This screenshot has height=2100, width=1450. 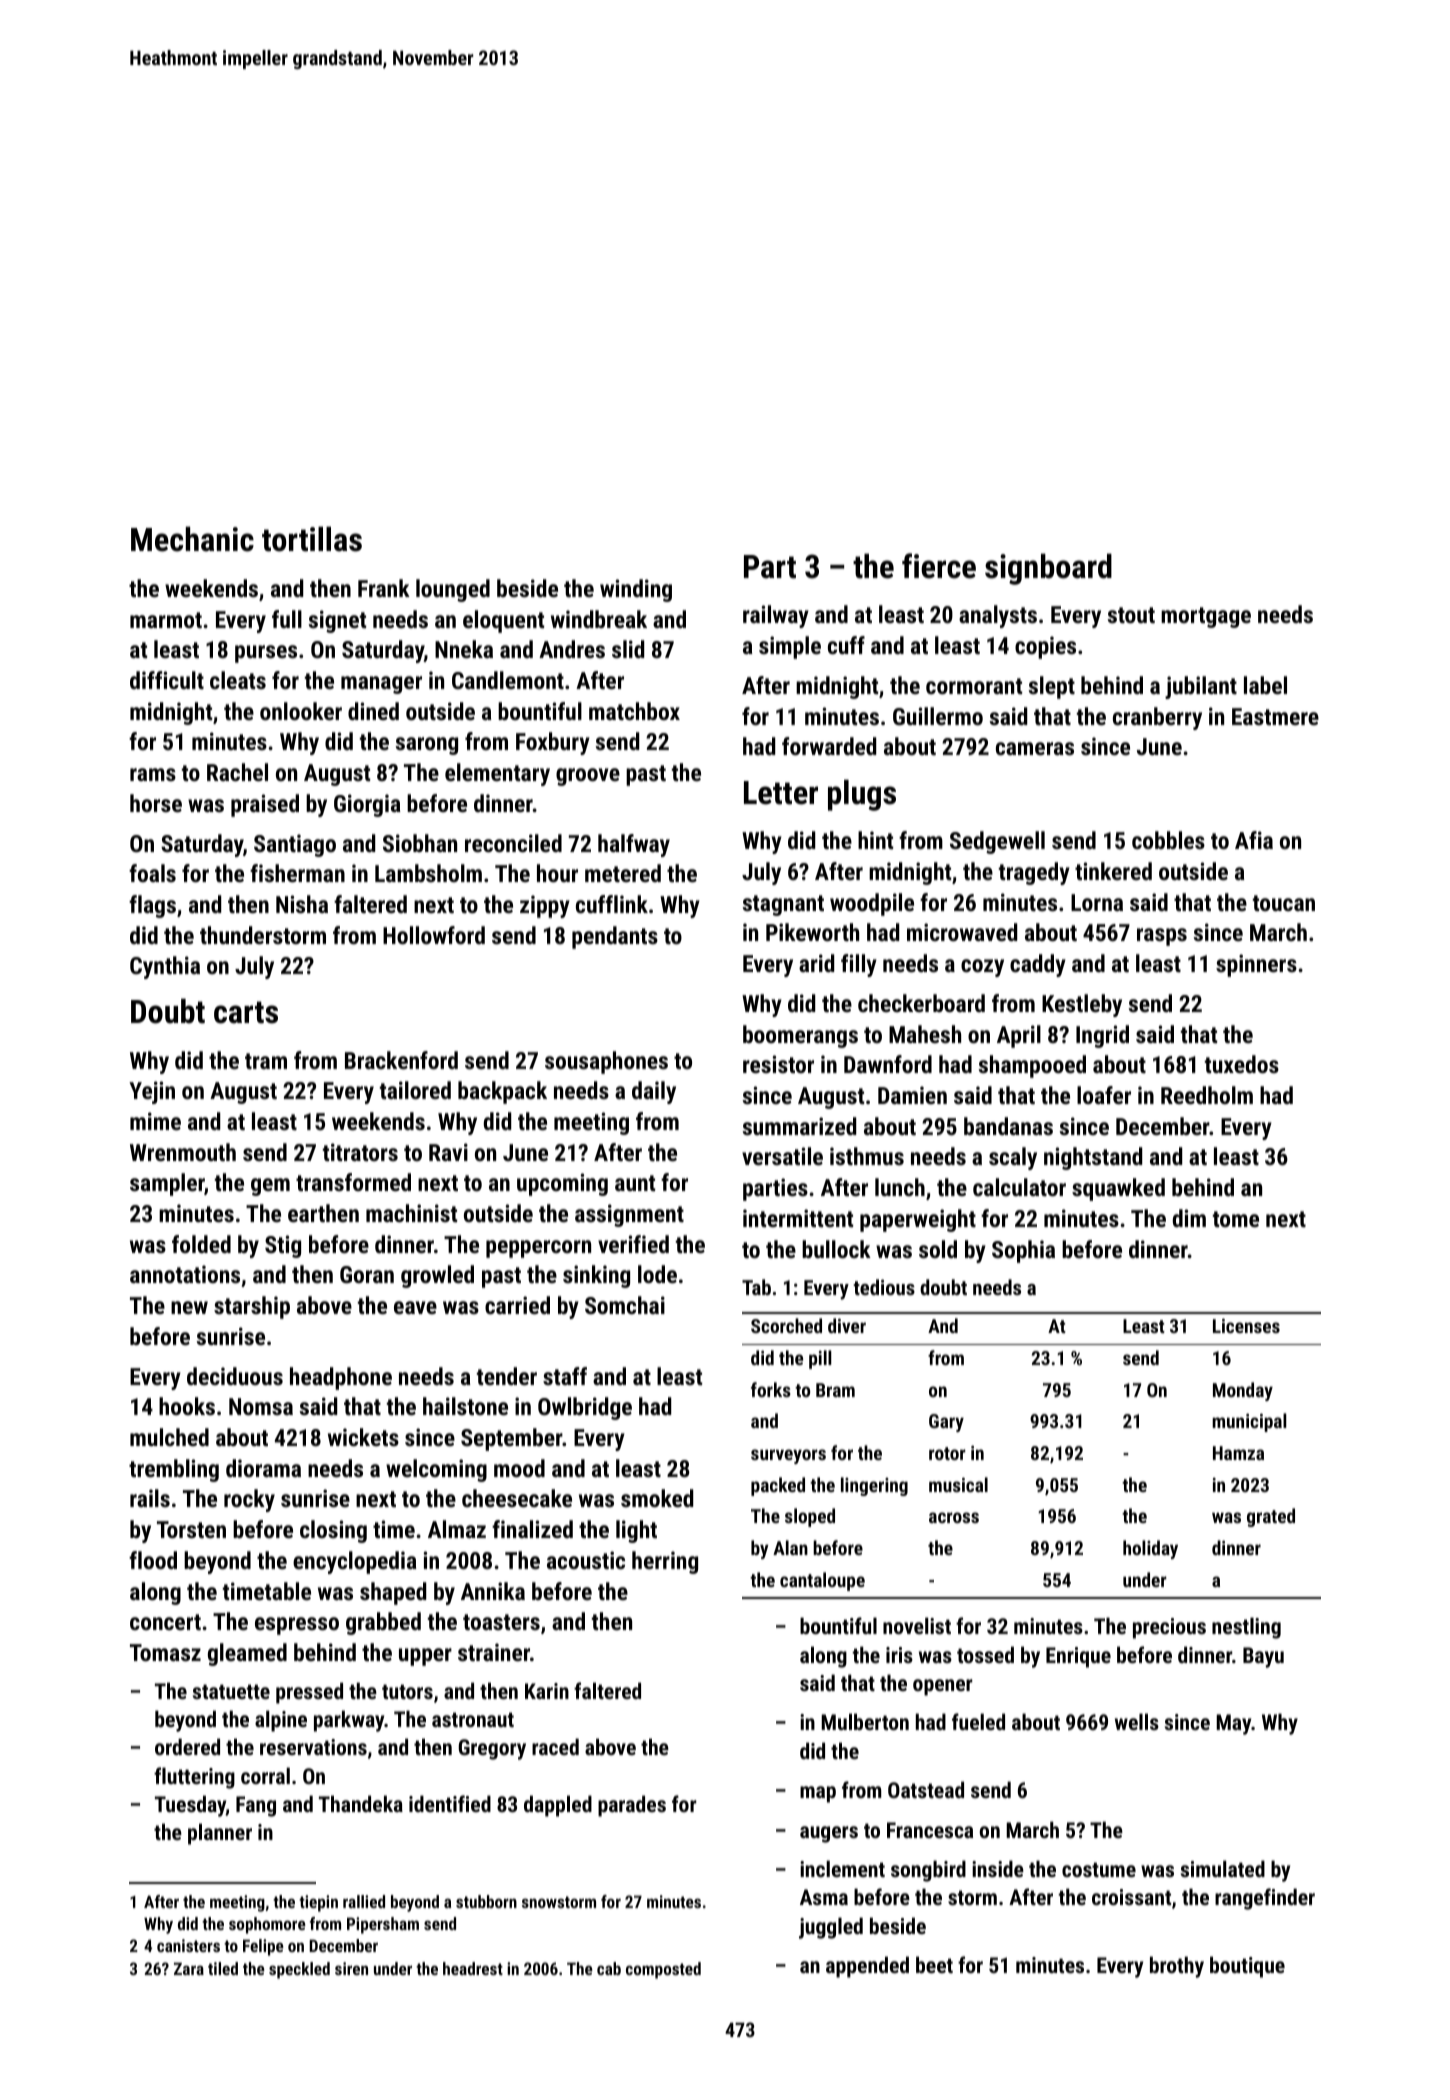 I want to click on wickets, so click(x=363, y=1437).
